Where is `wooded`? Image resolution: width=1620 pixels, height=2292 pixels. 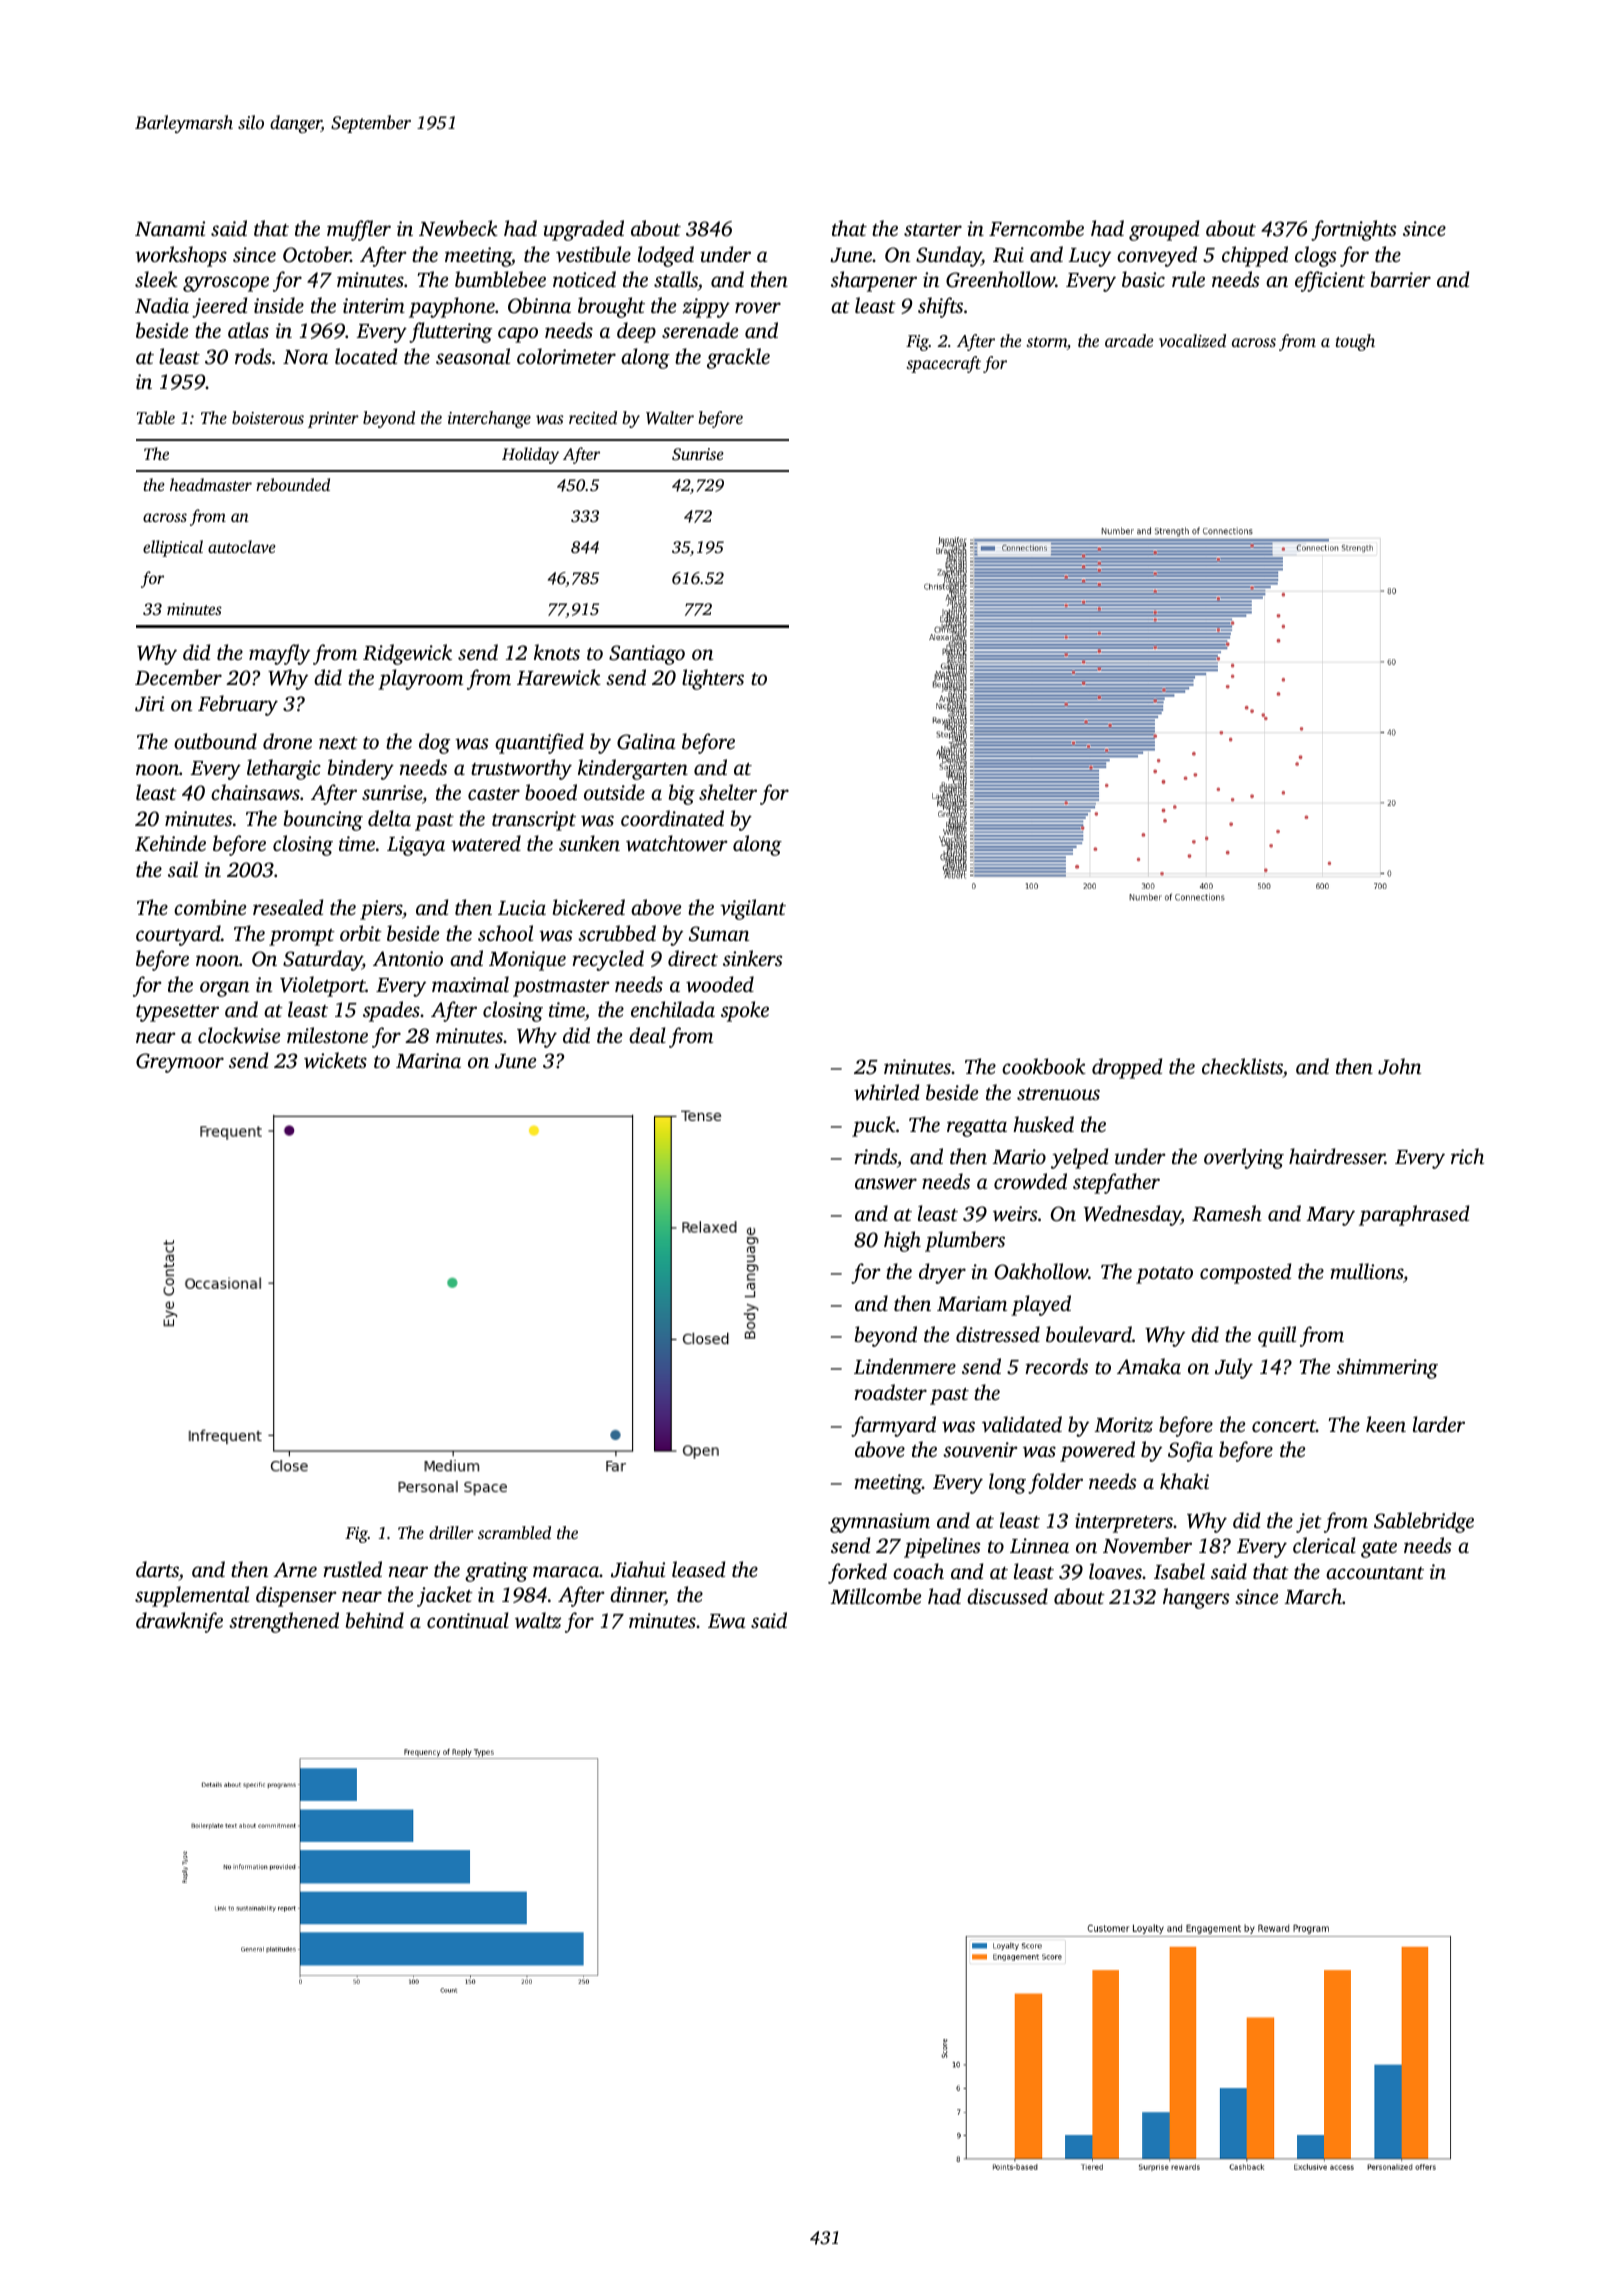 wooded is located at coordinates (720, 984).
